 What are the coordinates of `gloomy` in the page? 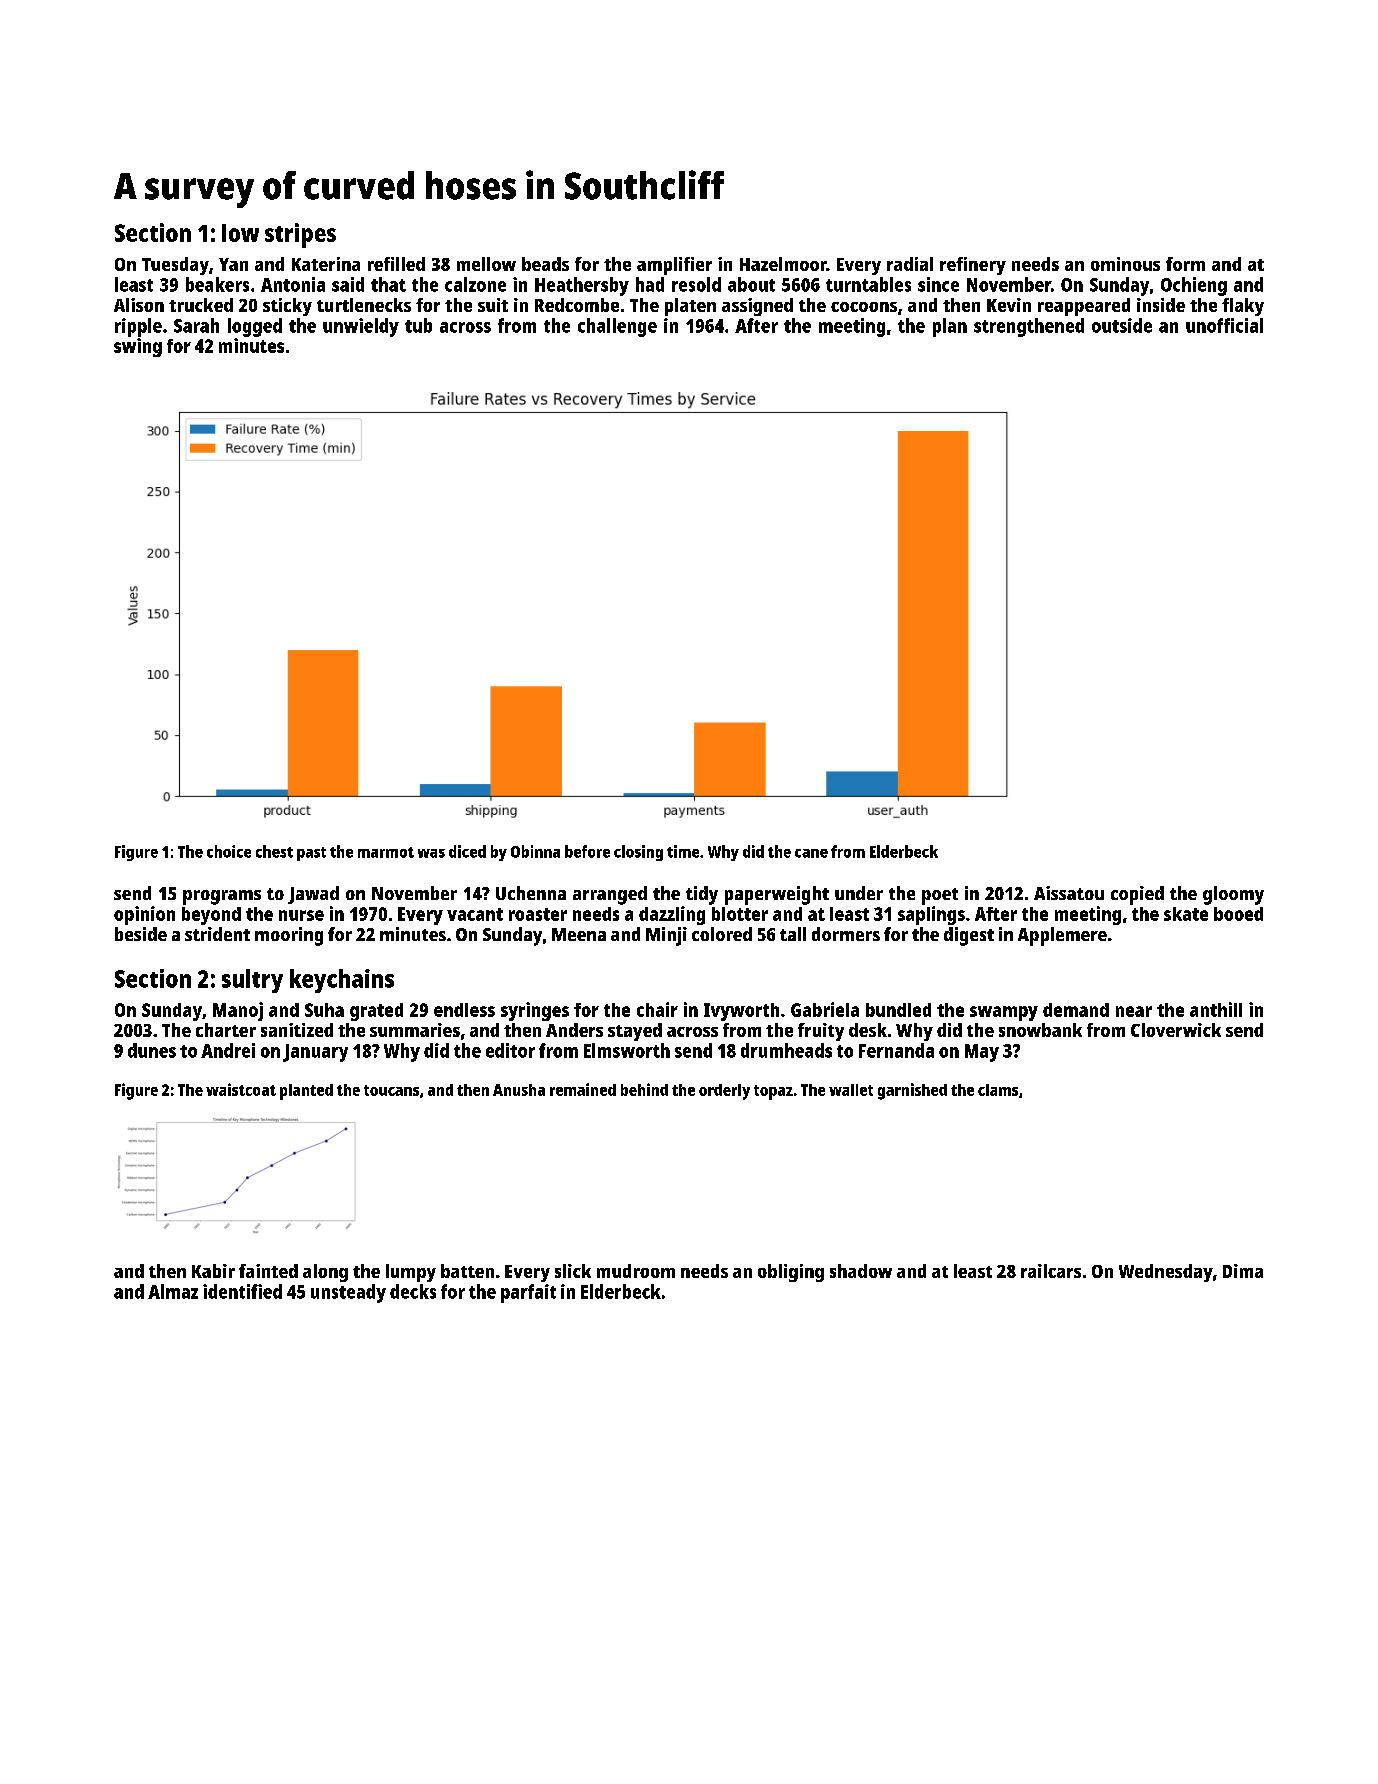 It's located at (1233, 895).
